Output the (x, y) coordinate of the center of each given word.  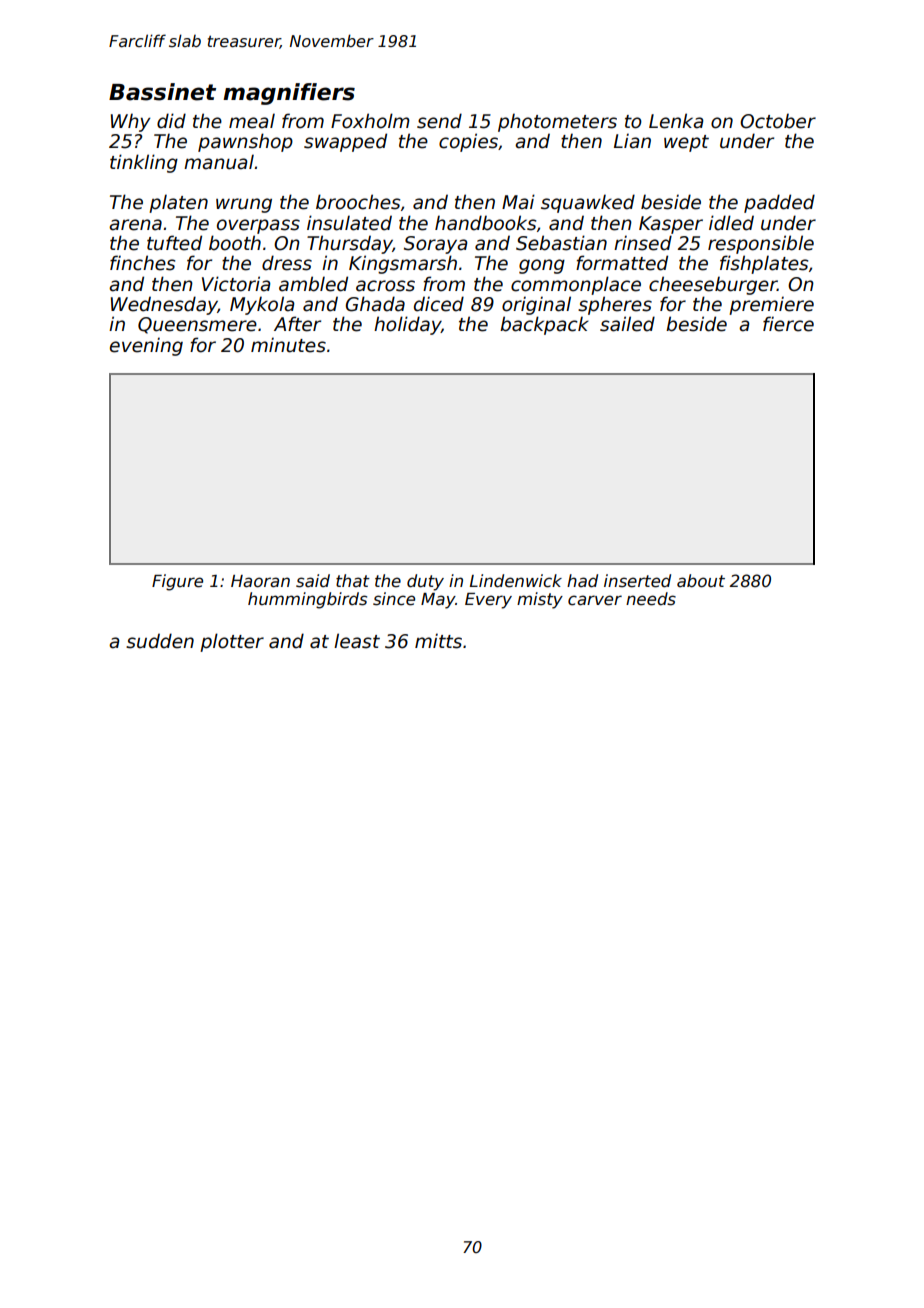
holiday (407, 325)
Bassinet (162, 92)
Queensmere (197, 325)
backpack (544, 325)
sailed (627, 324)
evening (146, 346)
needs (651, 599)
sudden (160, 641)
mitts (438, 641)
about (701, 581)
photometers (557, 122)
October (778, 121)
